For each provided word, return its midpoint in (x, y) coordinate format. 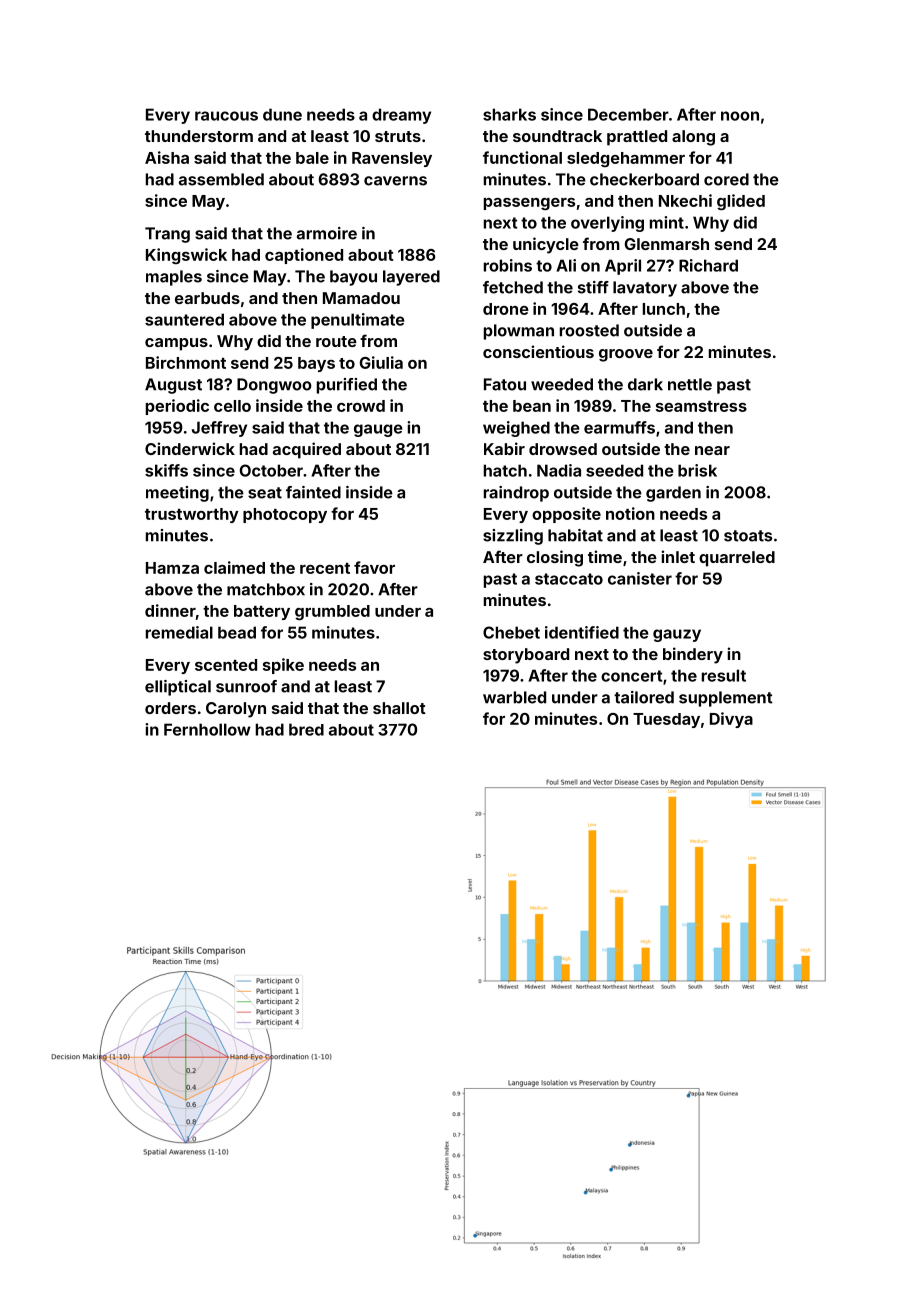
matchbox (266, 589)
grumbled (332, 612)
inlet (678, 556)
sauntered (184, 319)
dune (282, 114)
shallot (399, 708)
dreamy (401, 116)
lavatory (645, 289)
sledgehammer (626, 159)
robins (508, 265)
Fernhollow (207, 729)
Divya (731, 720)
